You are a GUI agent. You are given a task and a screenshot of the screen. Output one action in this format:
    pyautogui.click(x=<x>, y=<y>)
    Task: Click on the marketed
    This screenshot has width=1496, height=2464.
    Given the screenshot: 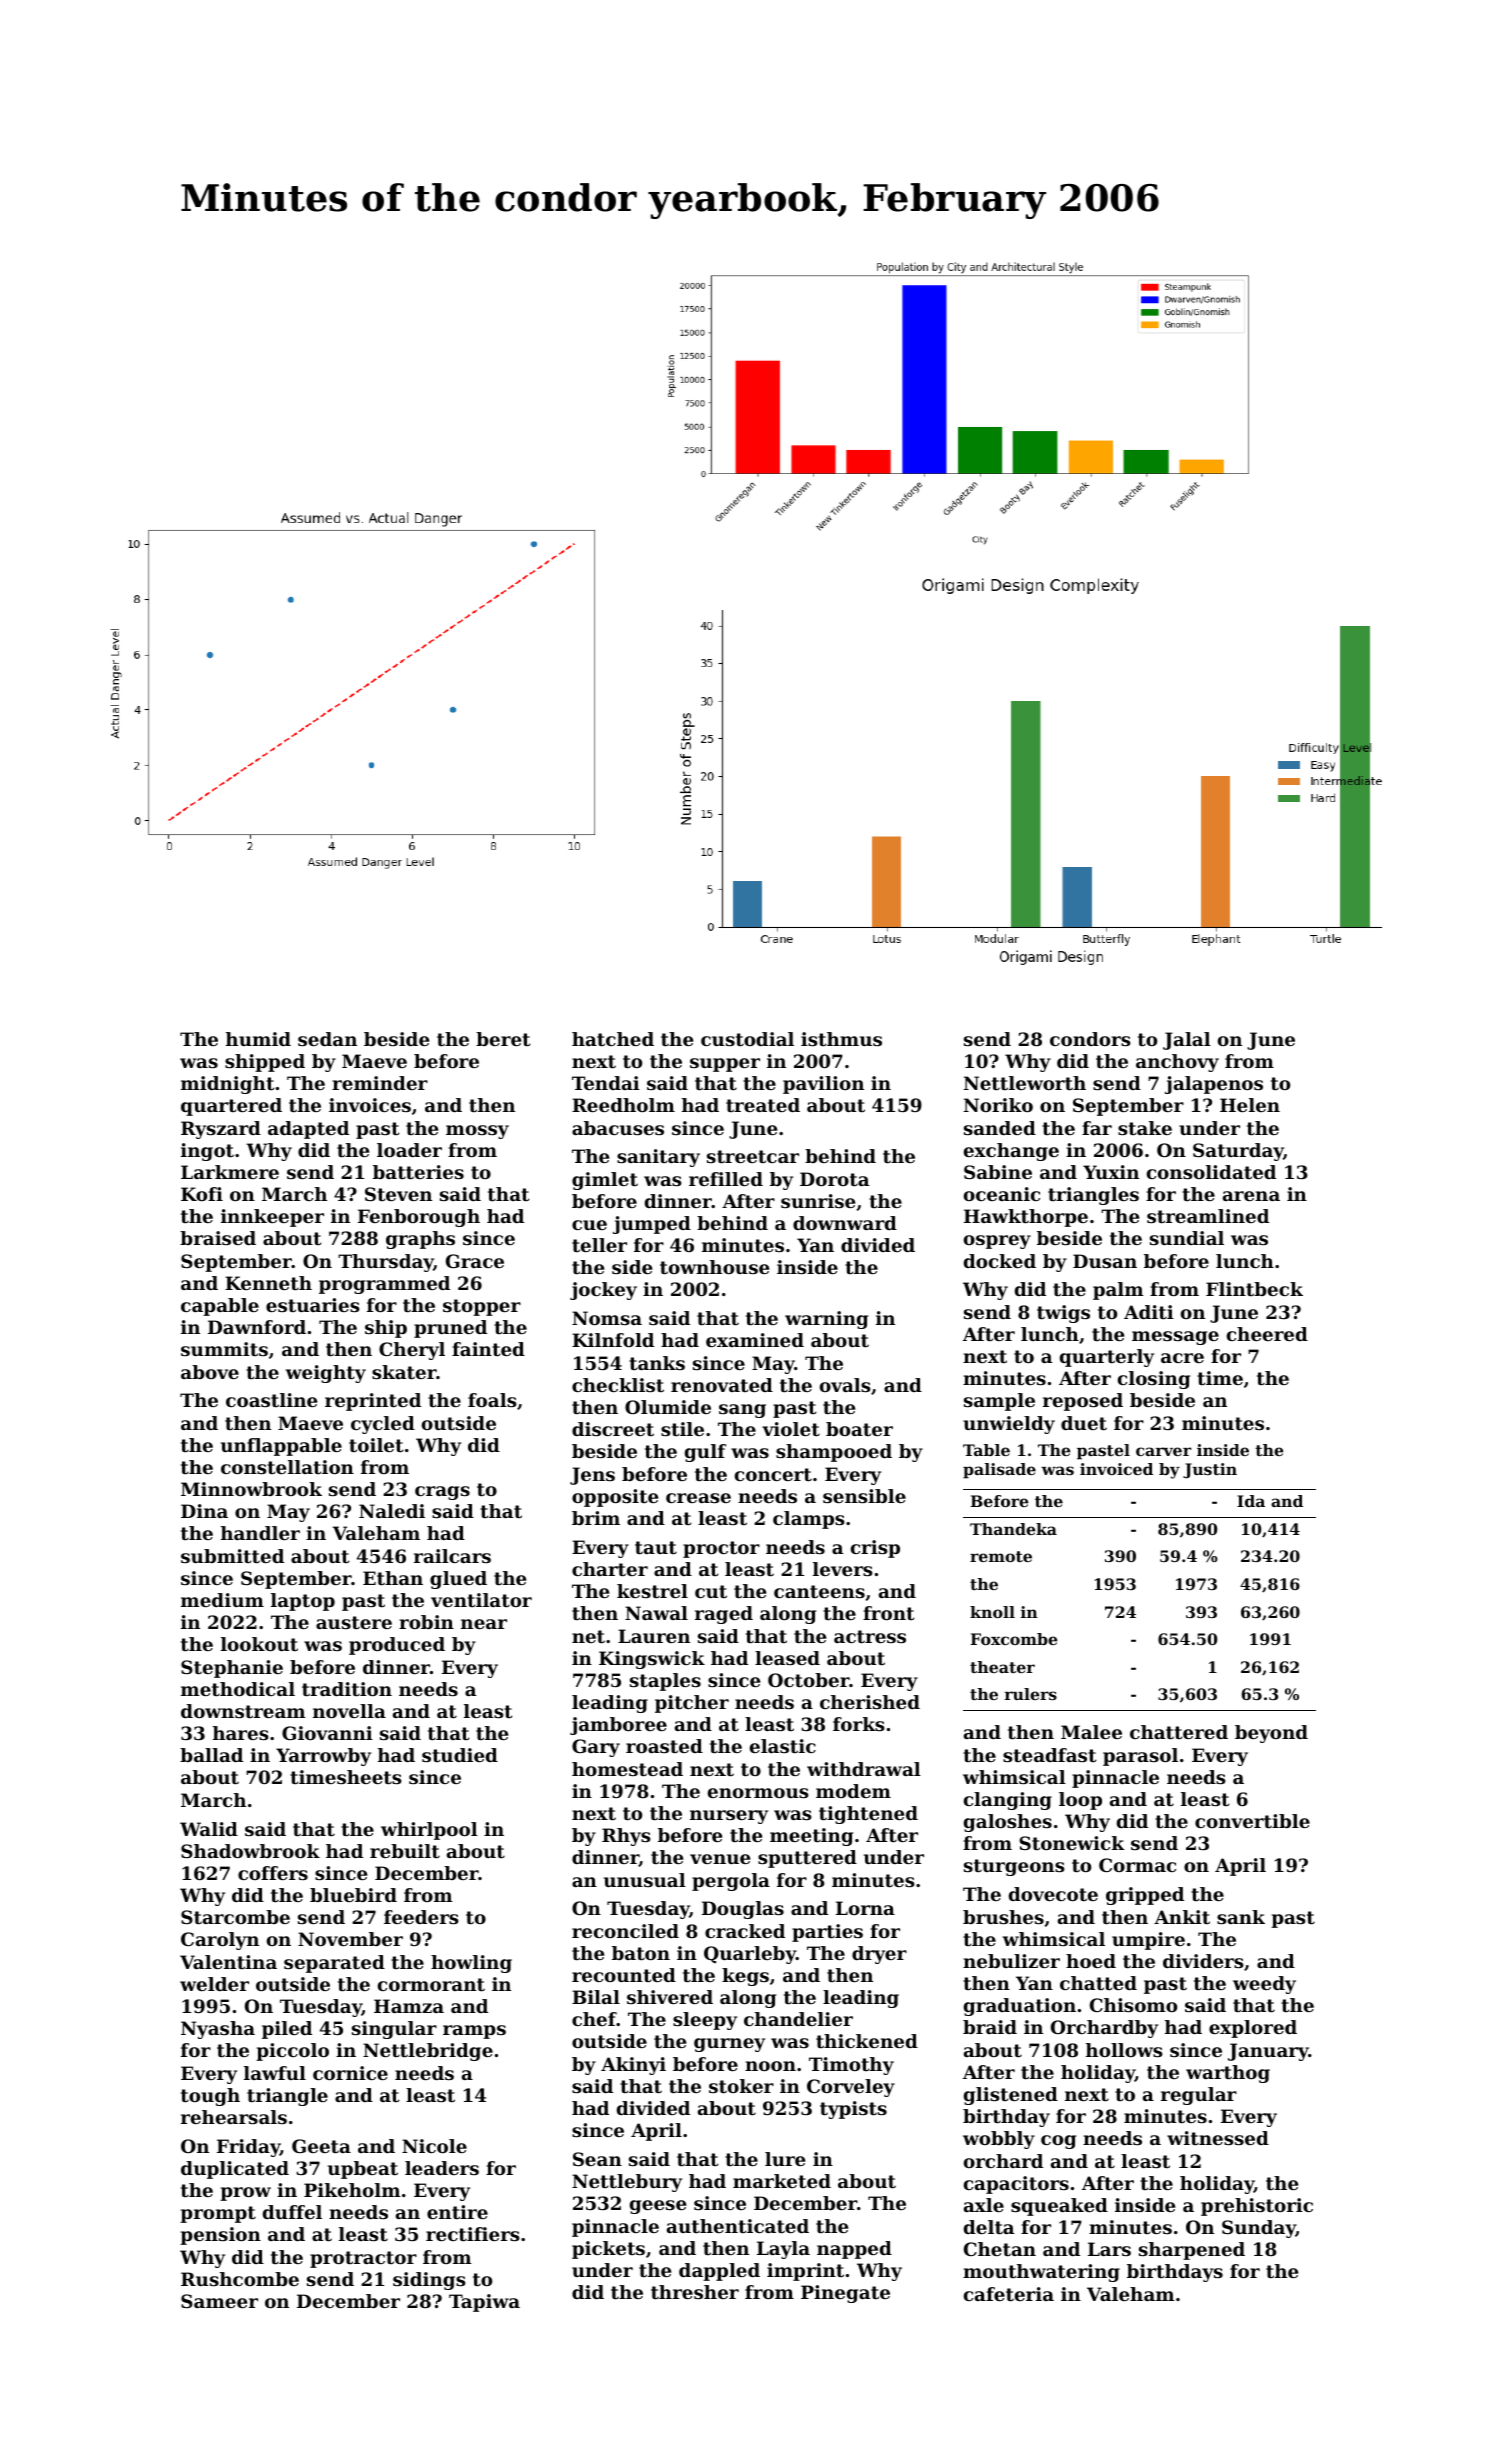 What is the action you would take?
    pyautogui.click(x=782, y=2181)
